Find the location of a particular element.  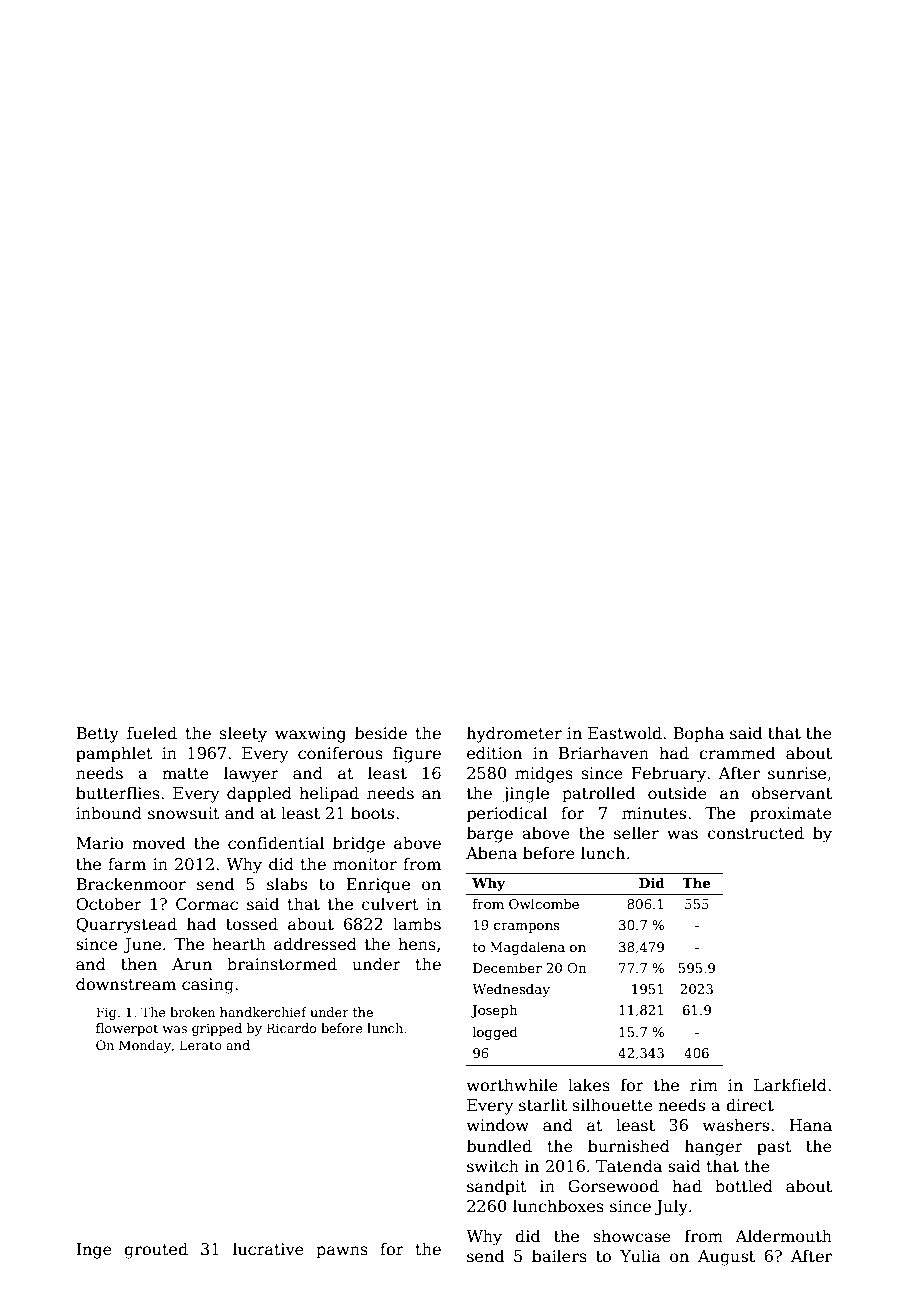

grouted is located at coordinates (156, 1250).
